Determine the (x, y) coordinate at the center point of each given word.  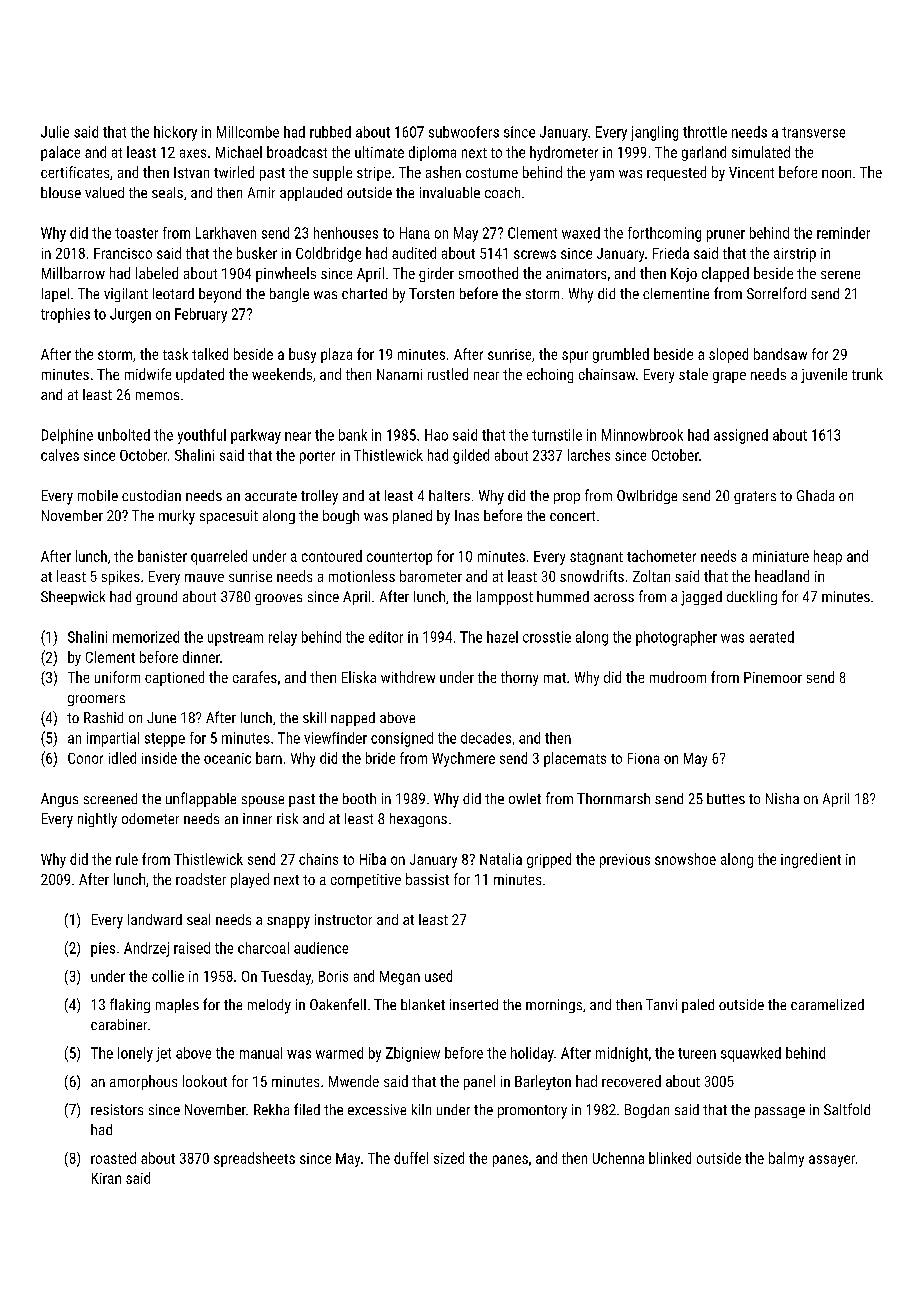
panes (510, 1161)
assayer (832, 1161)
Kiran (106, 1178)
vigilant (126, 295)
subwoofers (464, 132)
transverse (813, 132)
